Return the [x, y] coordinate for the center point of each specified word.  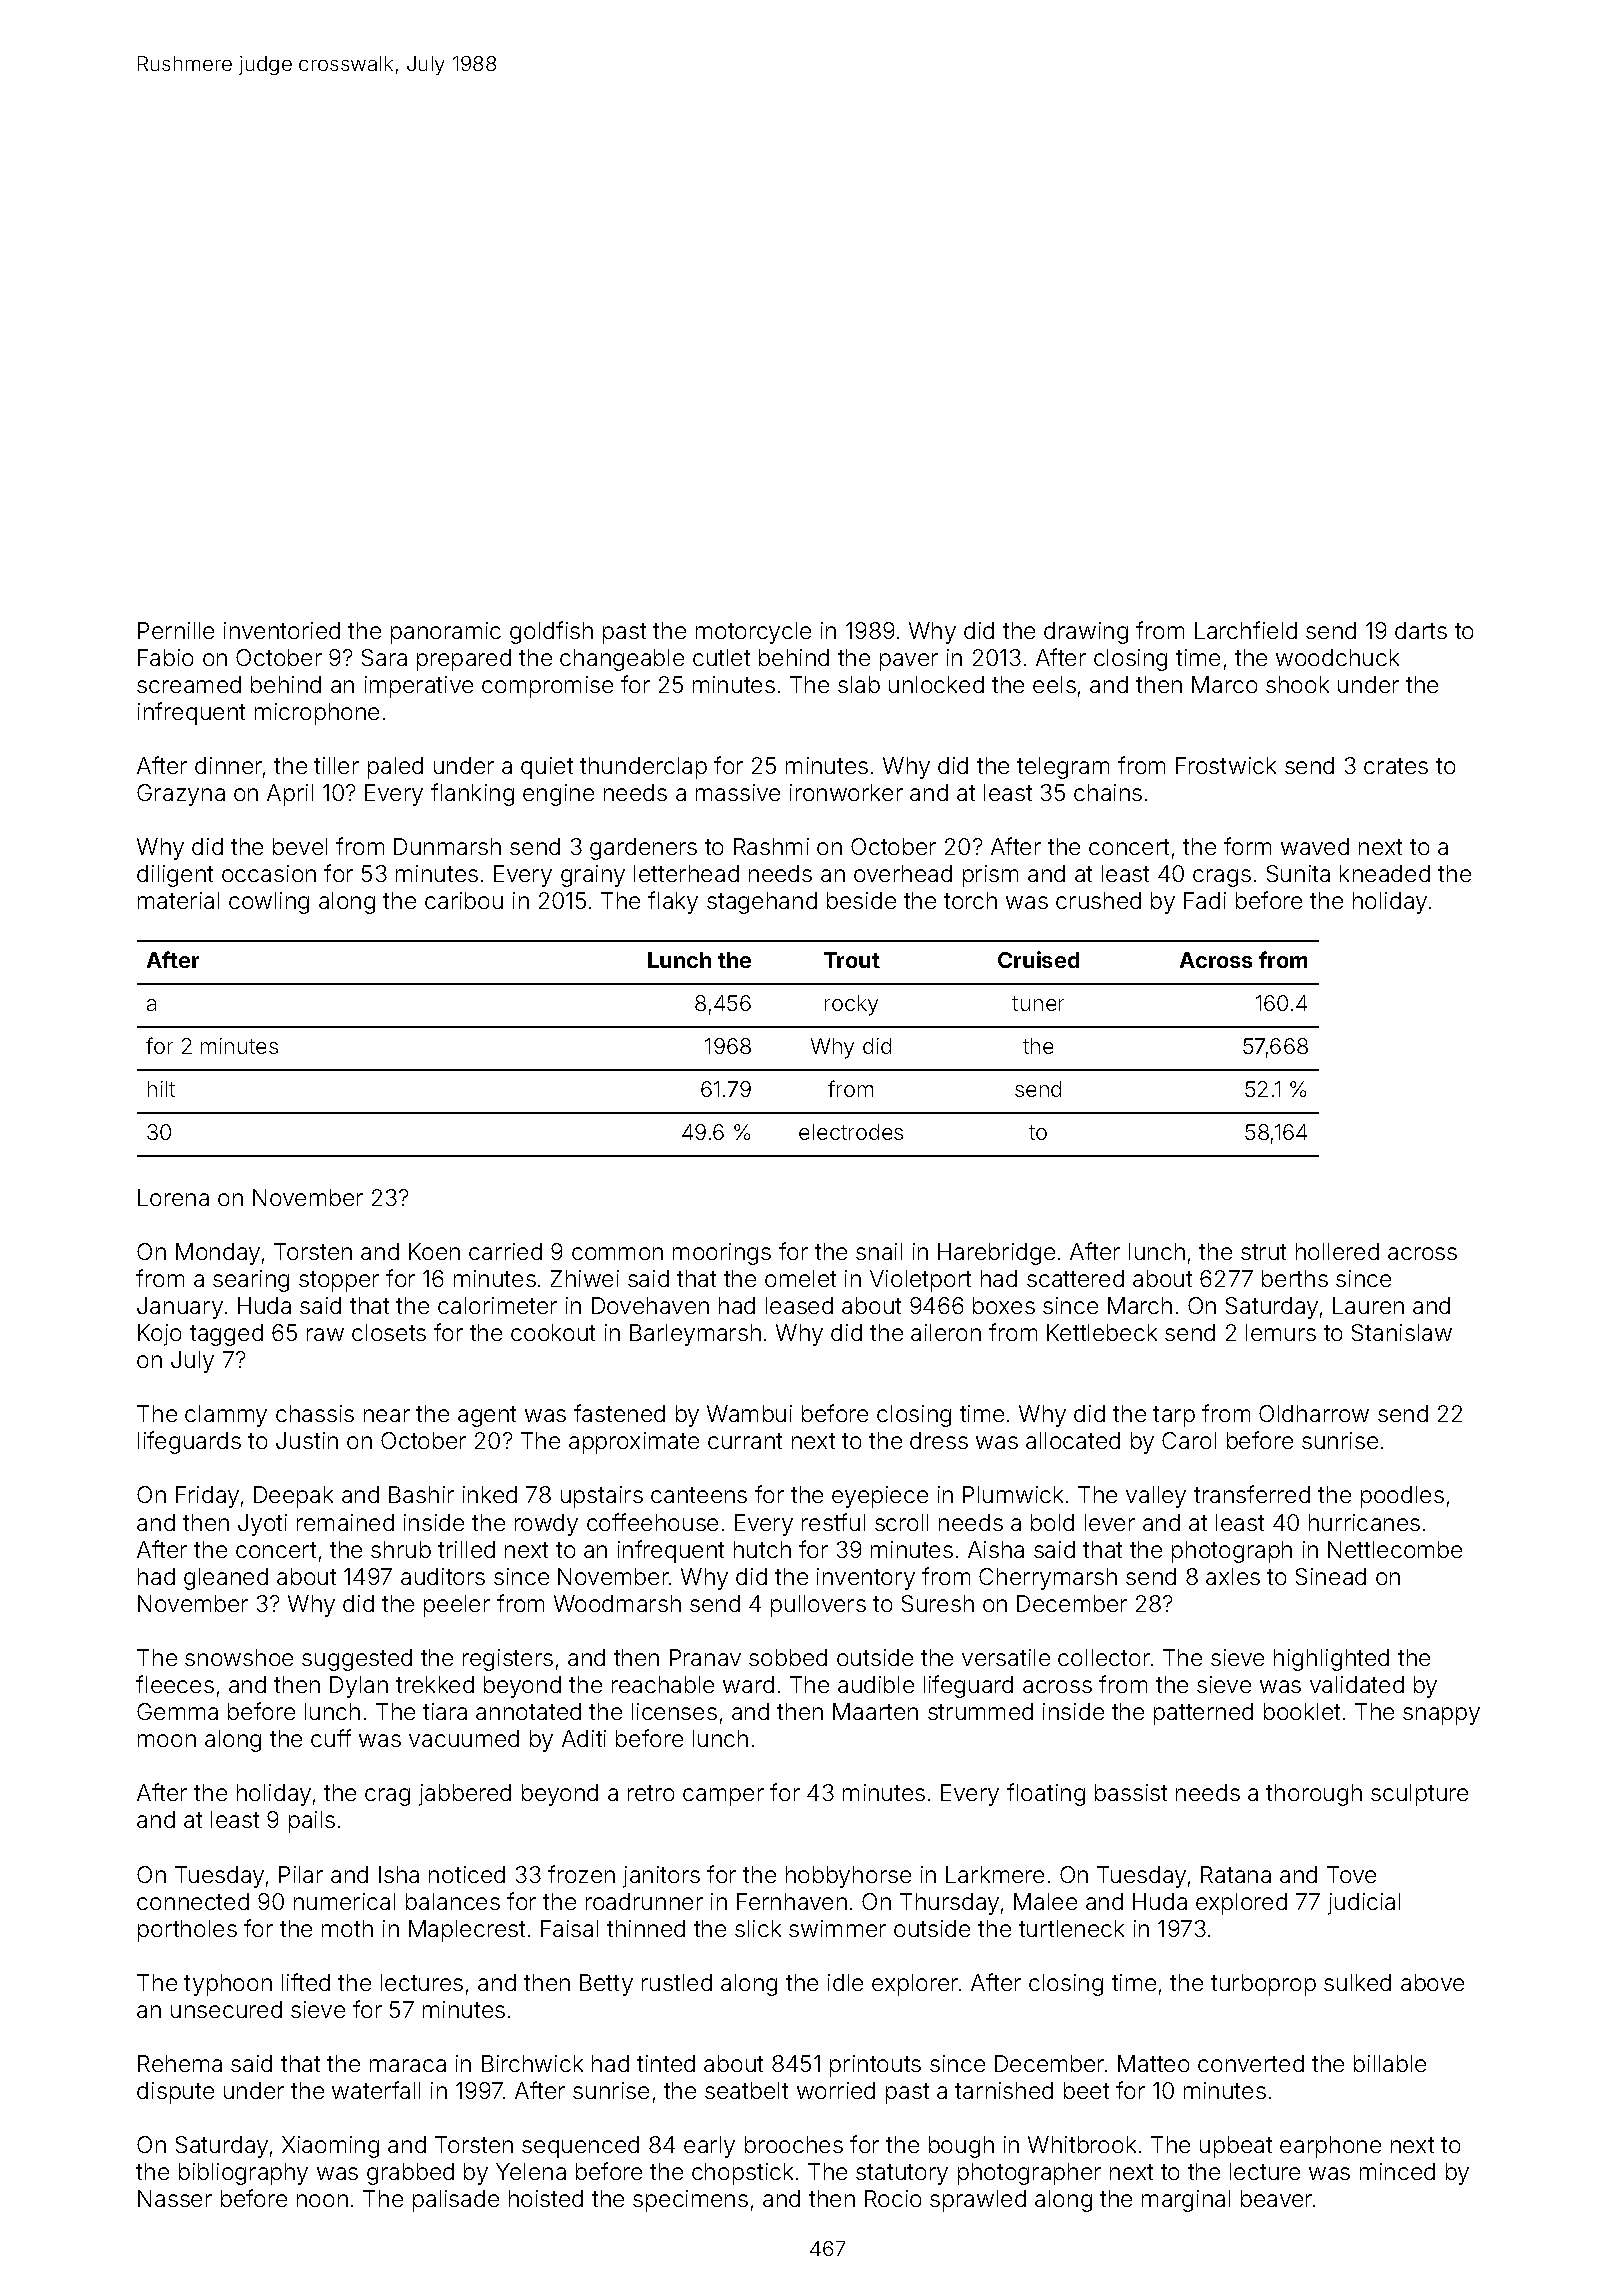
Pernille [176, 630]
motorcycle [753, 633]
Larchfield [1246, 630]
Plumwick [1013, 1494]
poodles [1402, 1497]
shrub [401, 1549]
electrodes [851, 1132]
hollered [1337, 1251]
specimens [690, 2201]
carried [505, 1251]
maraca [408, 2065]
